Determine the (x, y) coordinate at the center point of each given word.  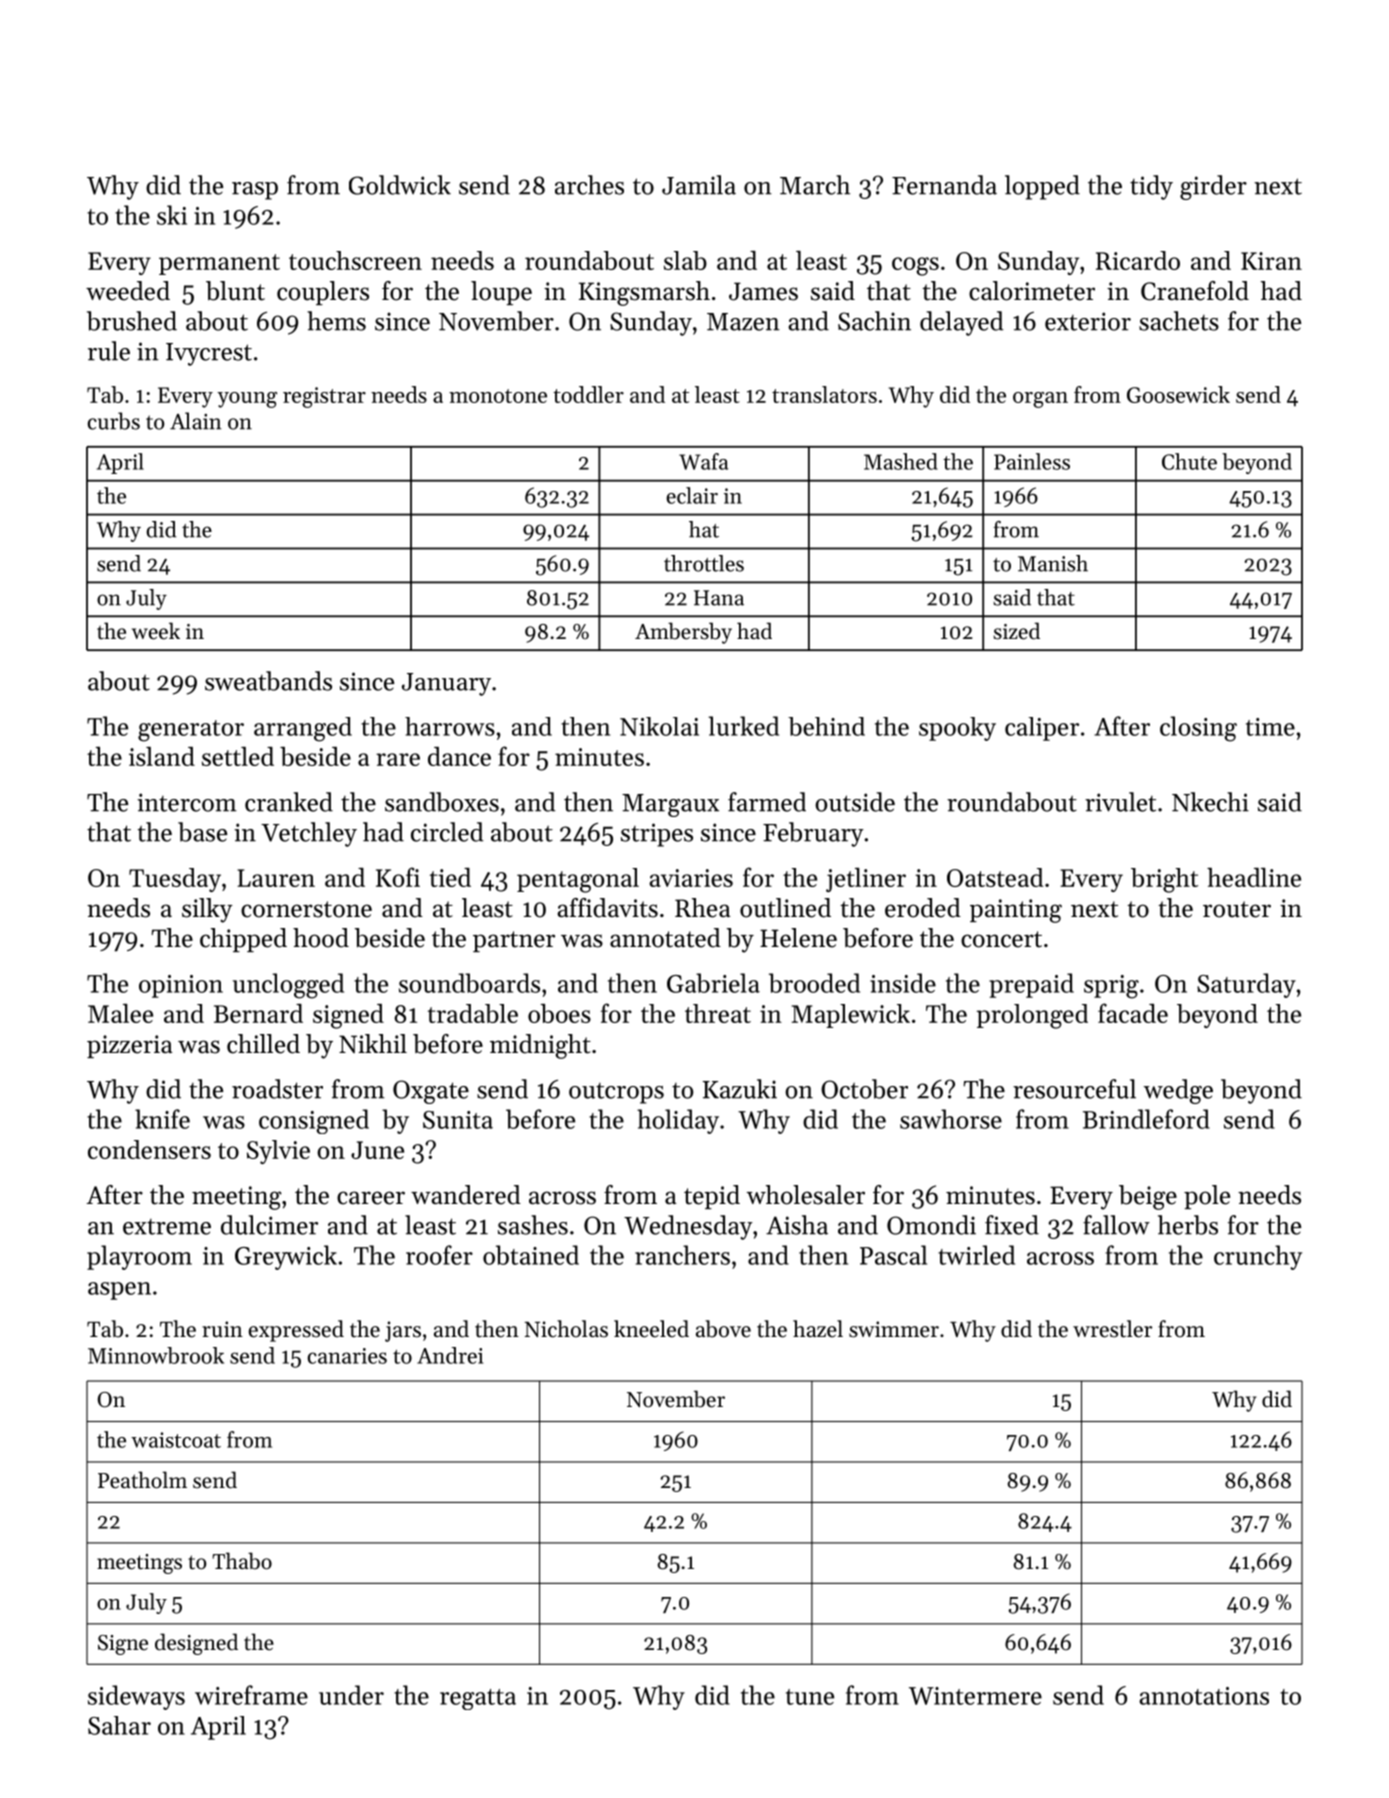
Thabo (242, 1561)
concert (1001, 939)
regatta (478, 1699)
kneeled (651, 1329)
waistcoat (176, 1440)
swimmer (894, 1329)
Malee (120, 1013)
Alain (196, 421)
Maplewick (851, 1016)
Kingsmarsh (644, 293)
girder (1213, 187)
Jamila (699, 185)
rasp (255, 191)
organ (1040, 400)
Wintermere (975, 1696)
